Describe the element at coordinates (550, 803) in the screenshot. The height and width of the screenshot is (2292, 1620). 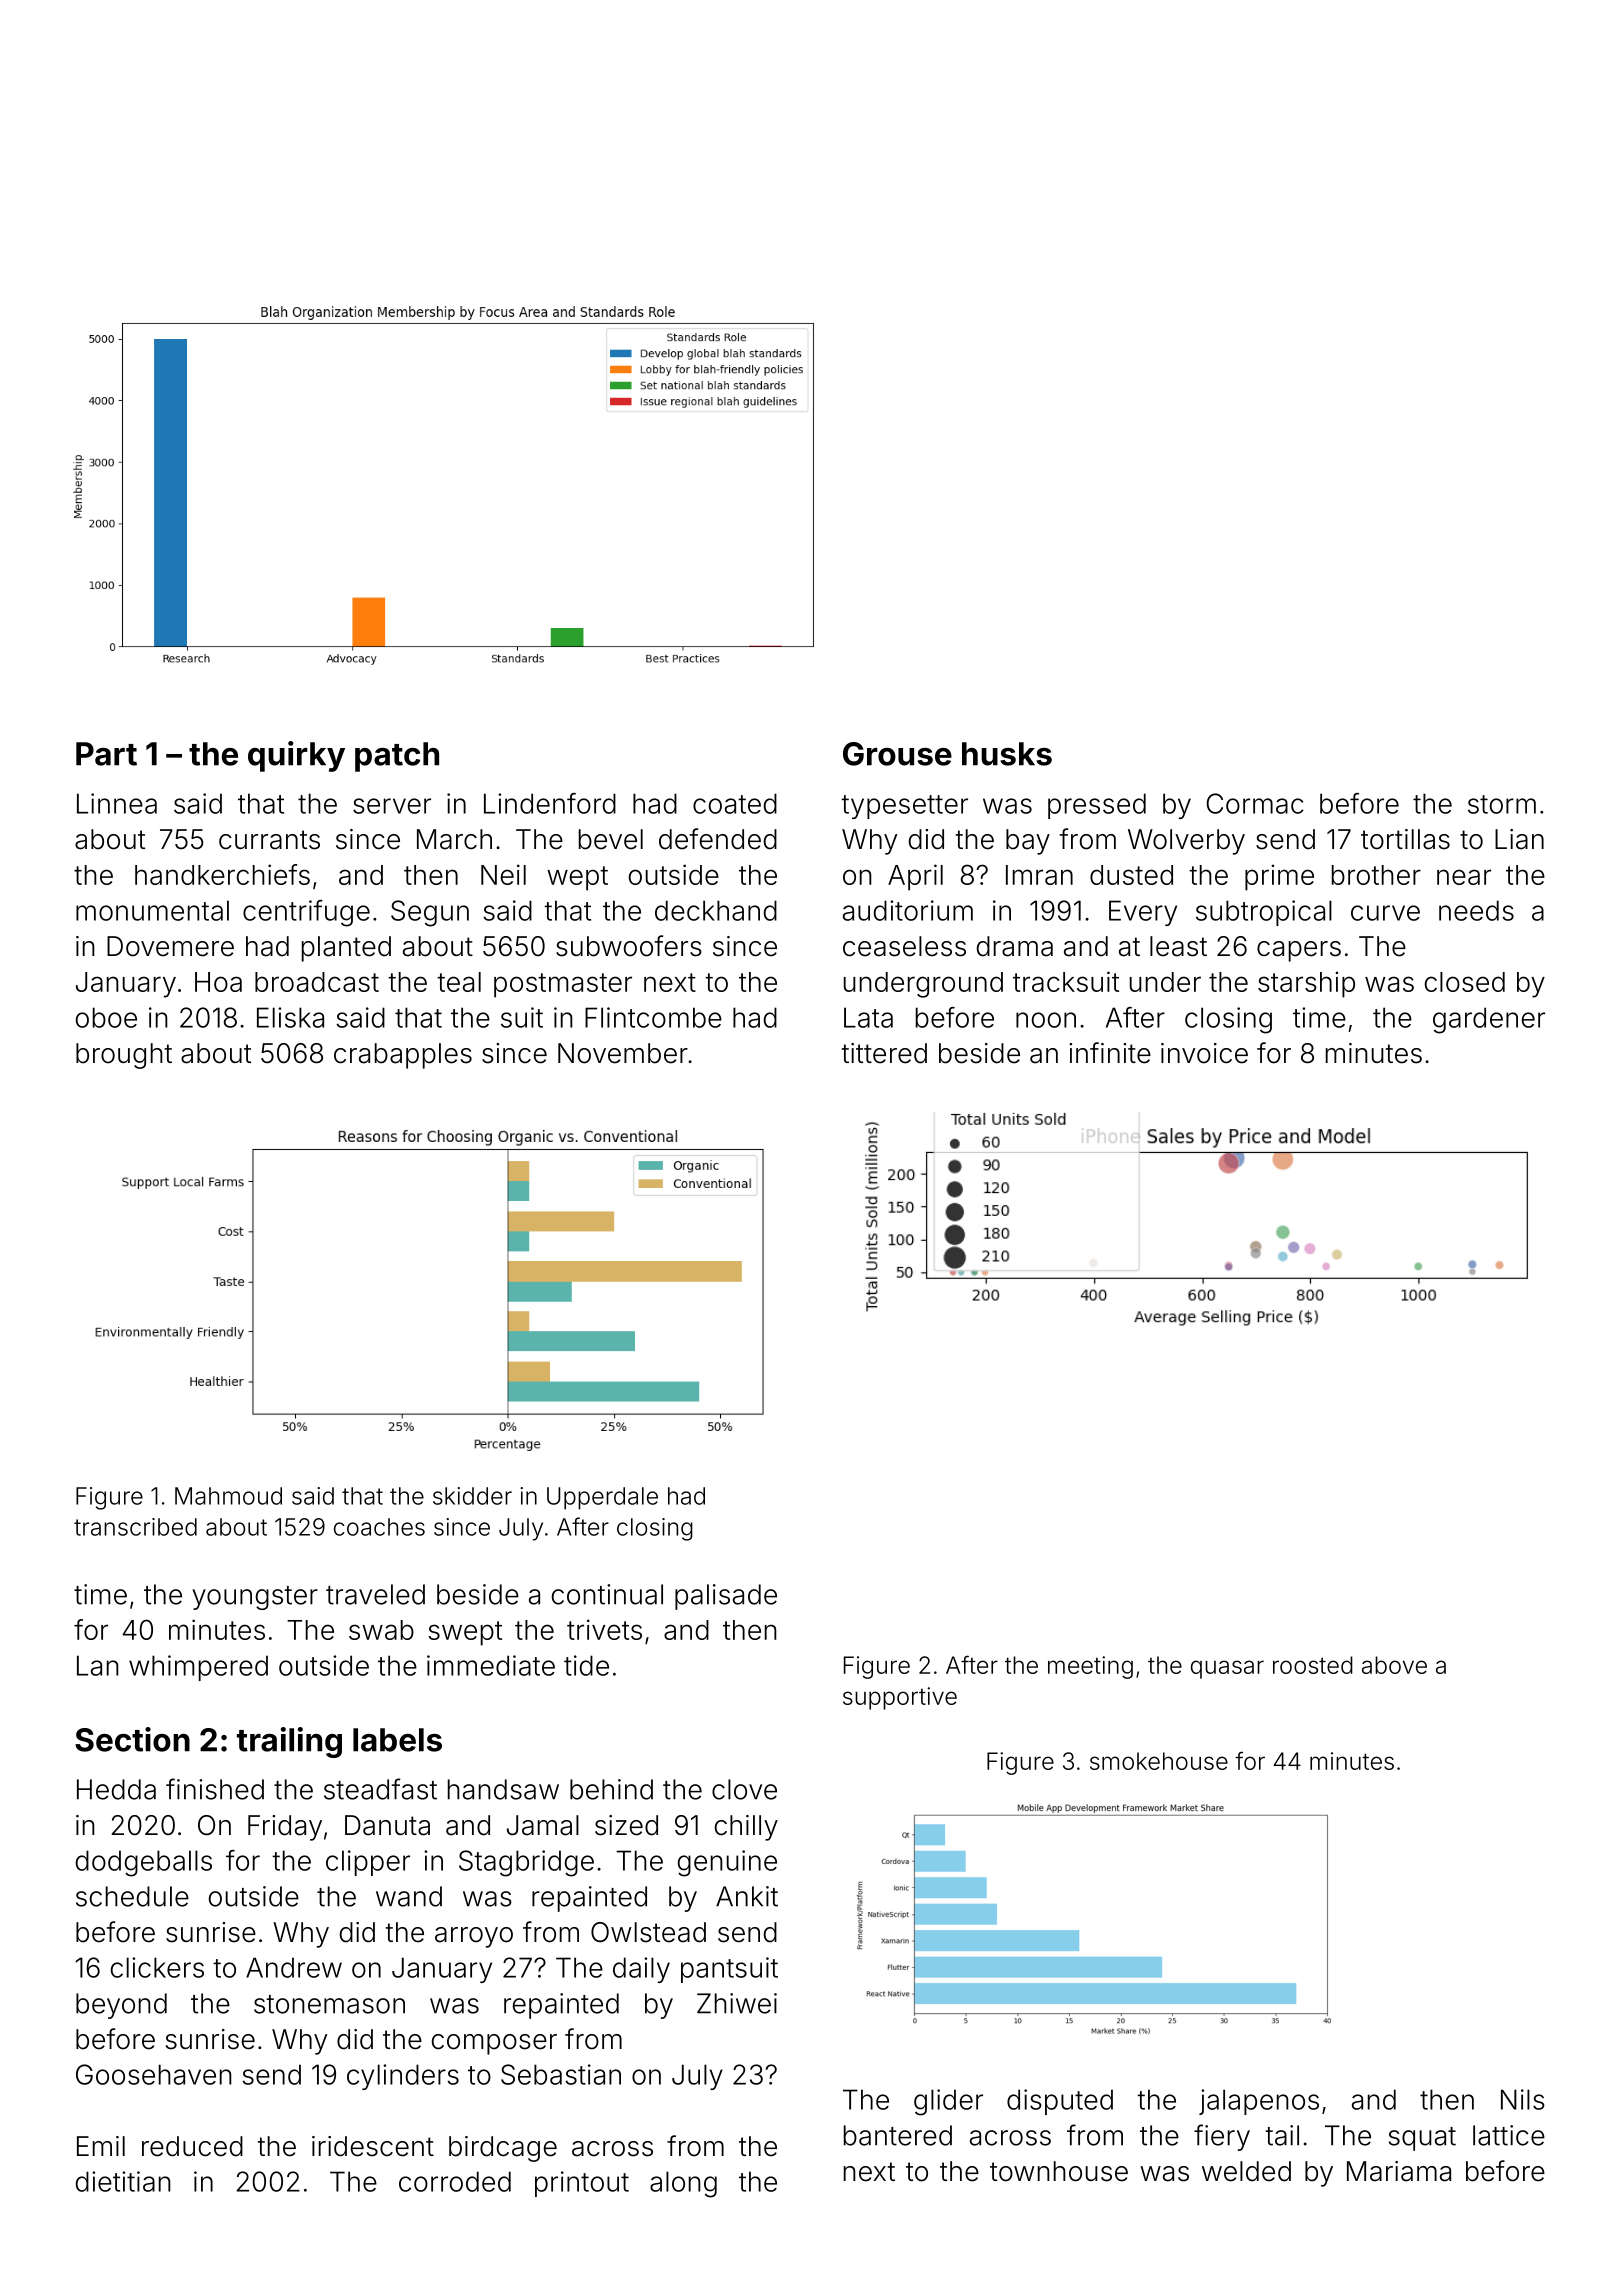
I see `Lindenford` at that location.
